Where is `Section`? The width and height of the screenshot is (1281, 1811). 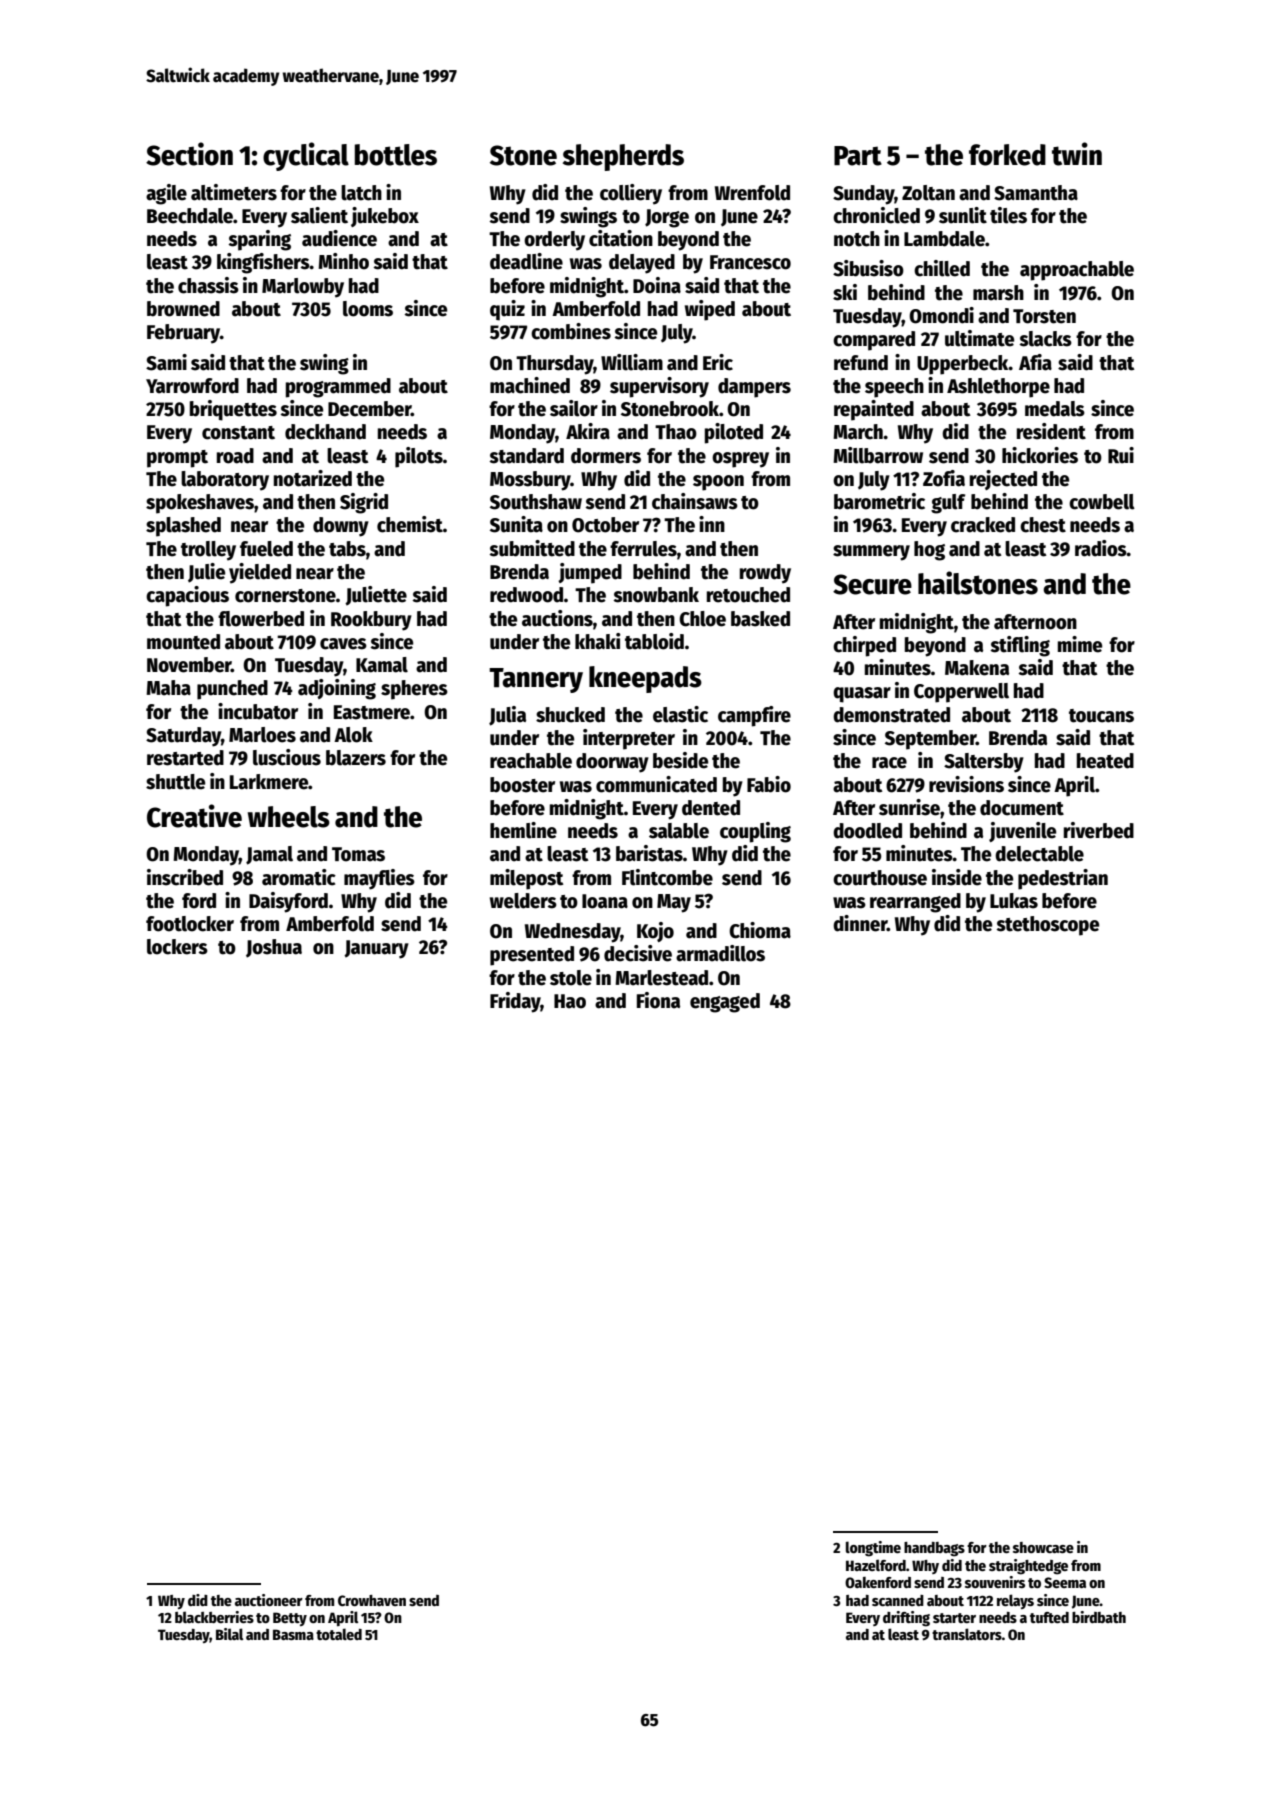 Section is located at coordinates (189, 154).
